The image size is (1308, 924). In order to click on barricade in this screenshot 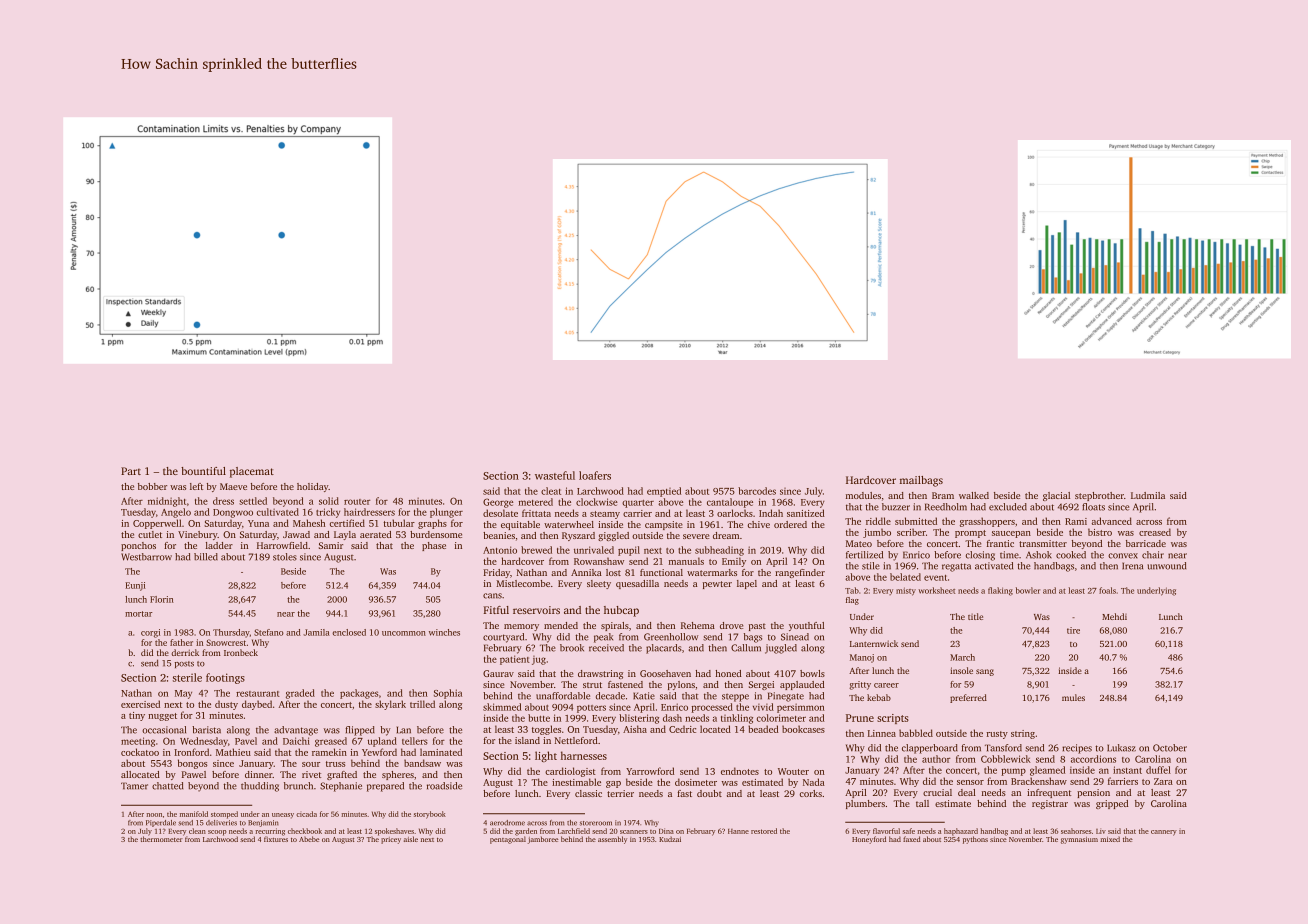, I will do `click(1146, 543)`.
